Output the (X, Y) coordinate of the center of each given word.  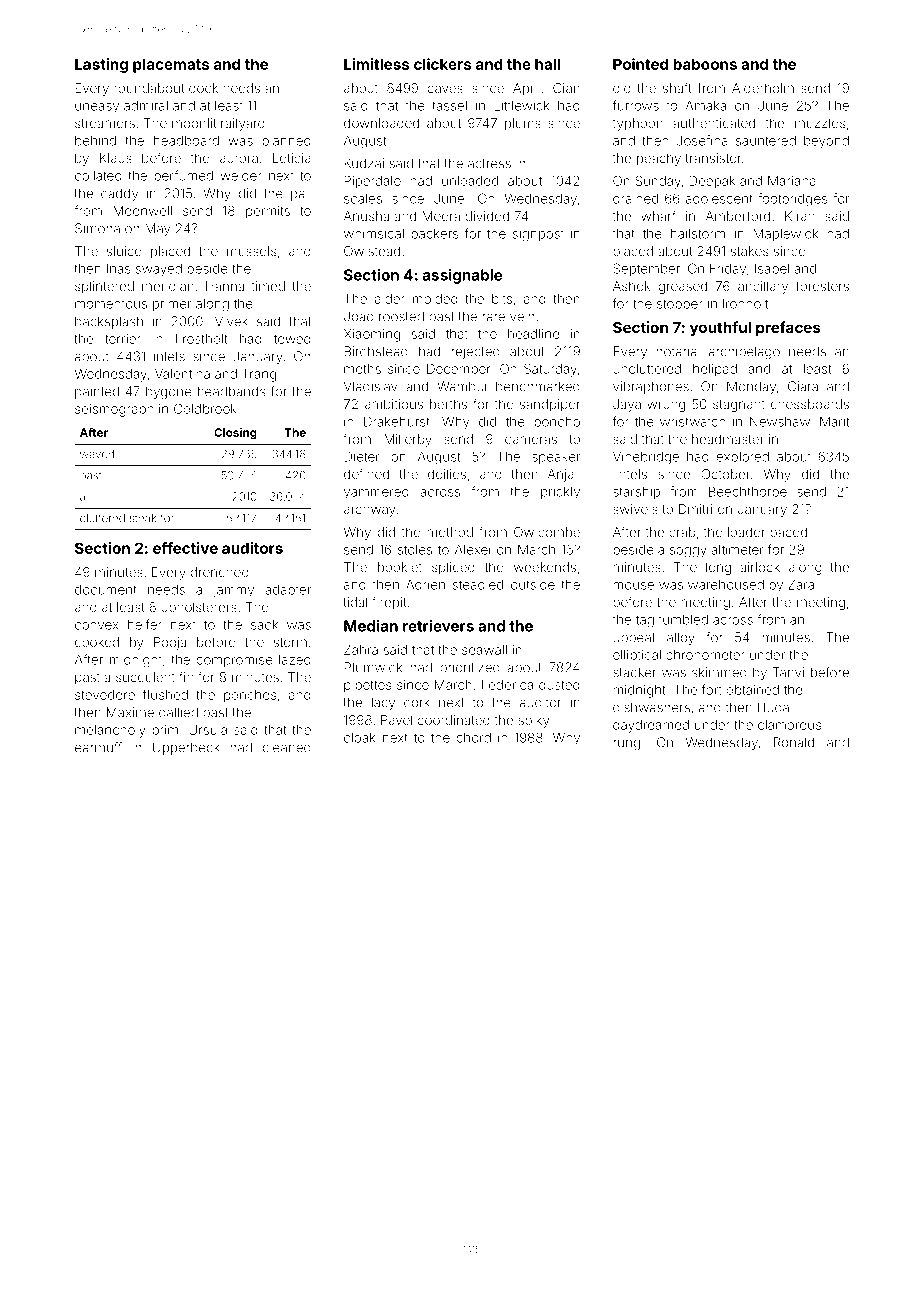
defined (366, 473)
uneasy (97, 108)
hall (547, 64)
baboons (705, 64)
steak (143, 518)
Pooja (170, 643)
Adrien (425, 584)
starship (636, 493)
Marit (834, 421)
